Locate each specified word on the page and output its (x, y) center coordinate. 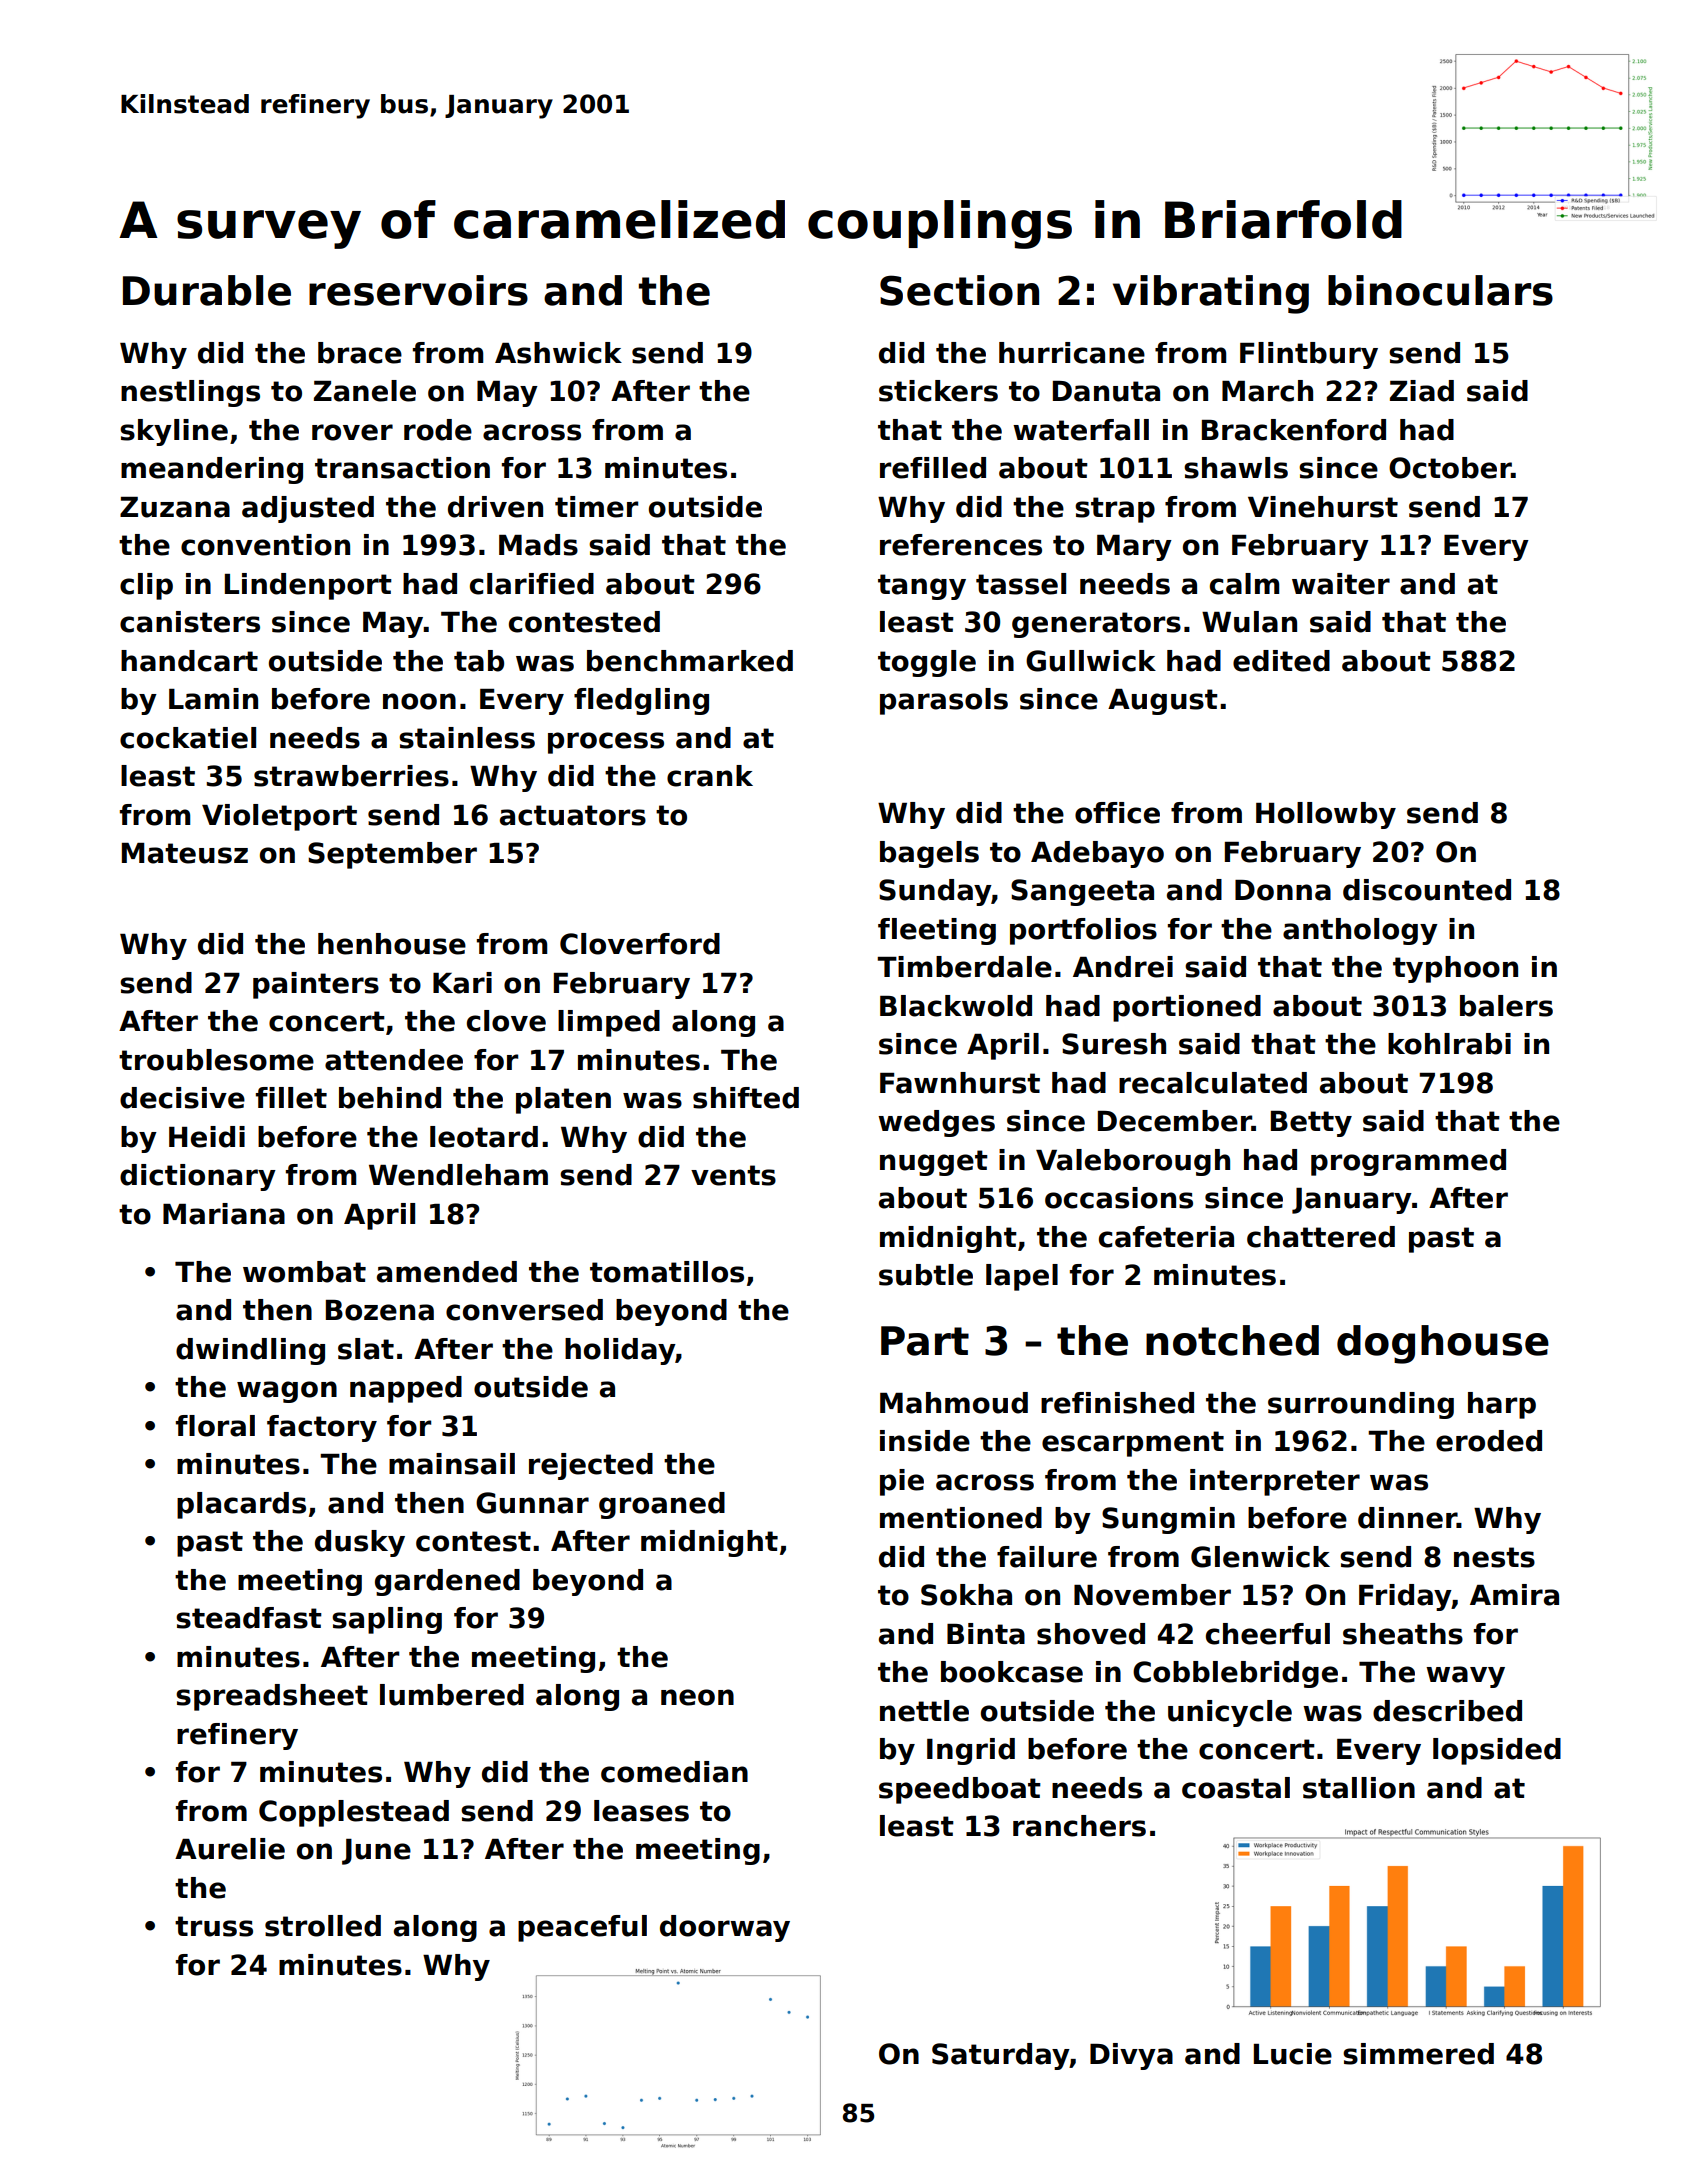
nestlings (190, 393)
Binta (986, 1634)
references (961, 545)
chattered (1321, 1237)
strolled (323, 1926)
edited (1281, 661)
